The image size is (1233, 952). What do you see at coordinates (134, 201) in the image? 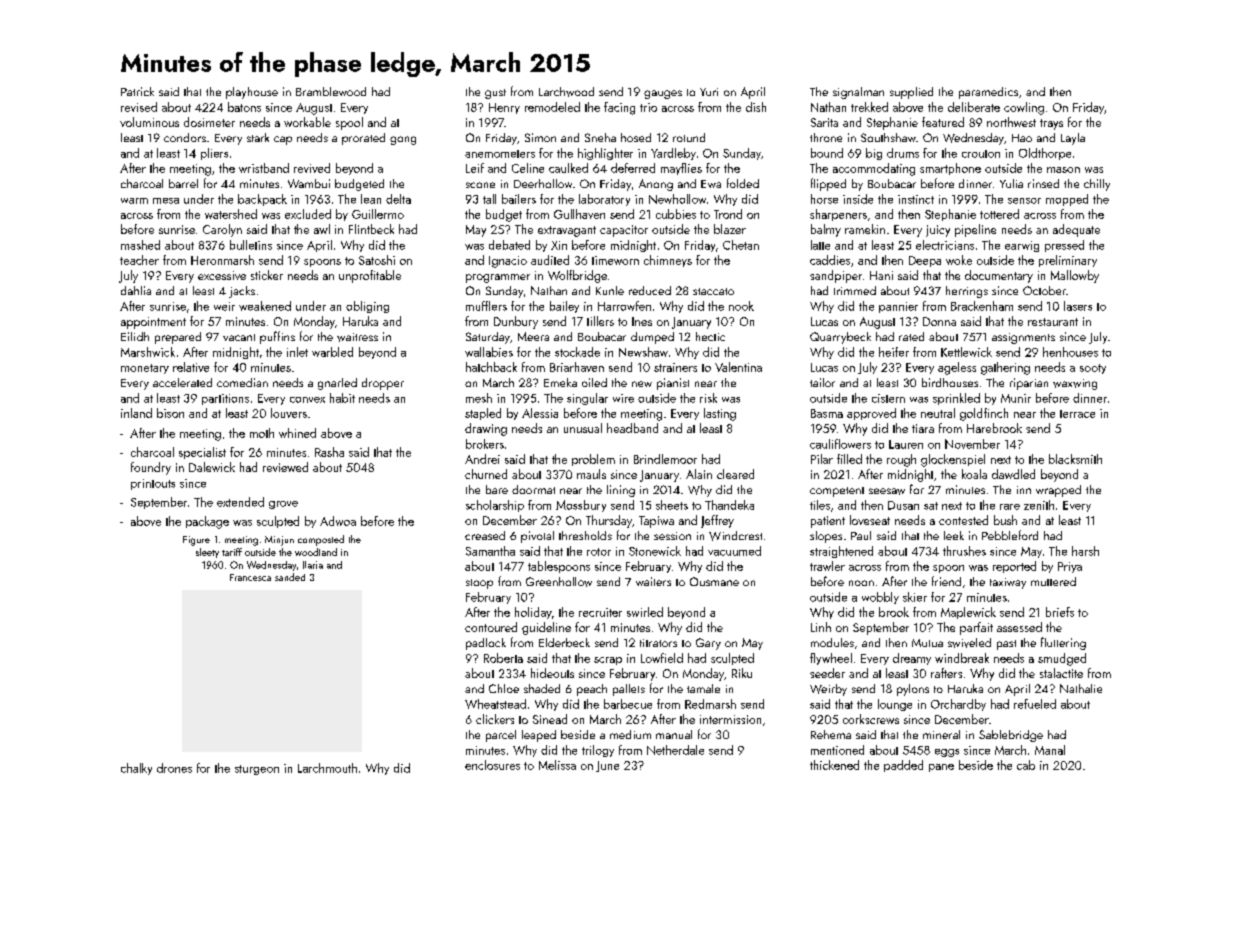
I see `warm` at bounding box center [134, 201].
